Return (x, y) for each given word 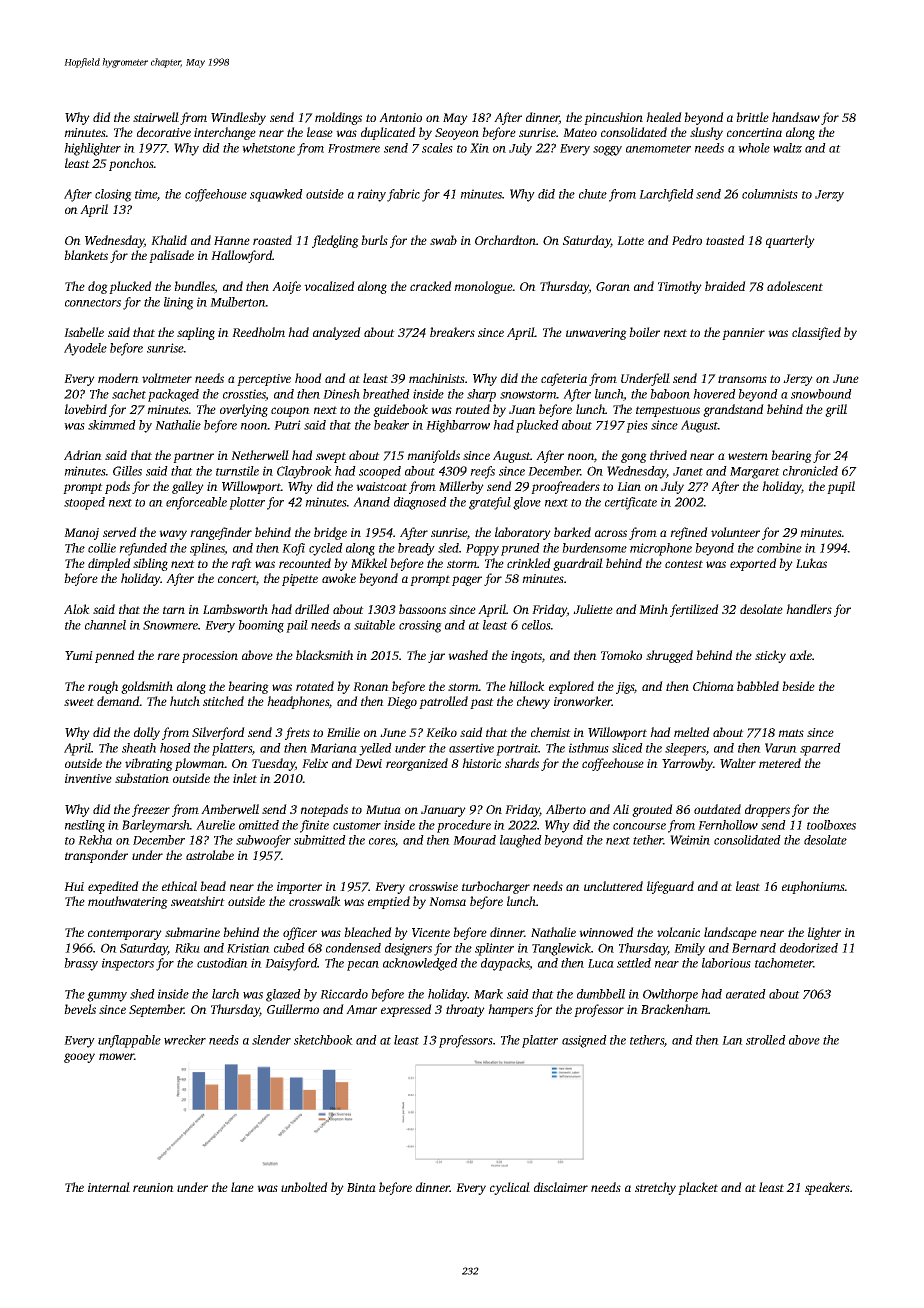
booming (261, 626)
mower (116, 1056)
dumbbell (601, 994)
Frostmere (354, 148)
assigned (584, 1041)
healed (664, 117)
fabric (403, 195)
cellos (536, 625)
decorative (164, 132)
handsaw (796, 117)
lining (179, 303)
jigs (625, 688)
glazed (283, 995)
